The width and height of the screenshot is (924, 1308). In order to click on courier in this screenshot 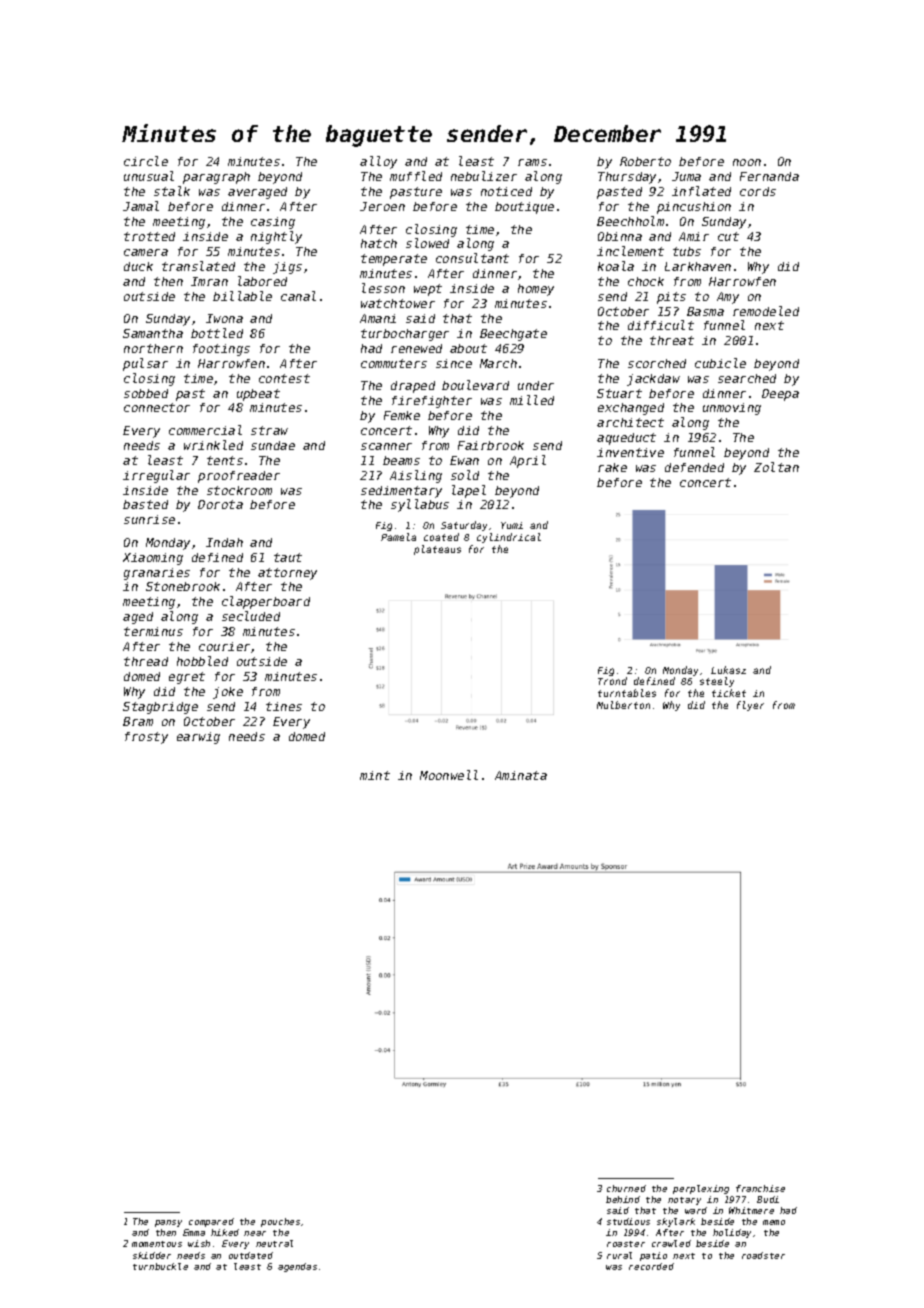, I will do `click(225, 647)`.
